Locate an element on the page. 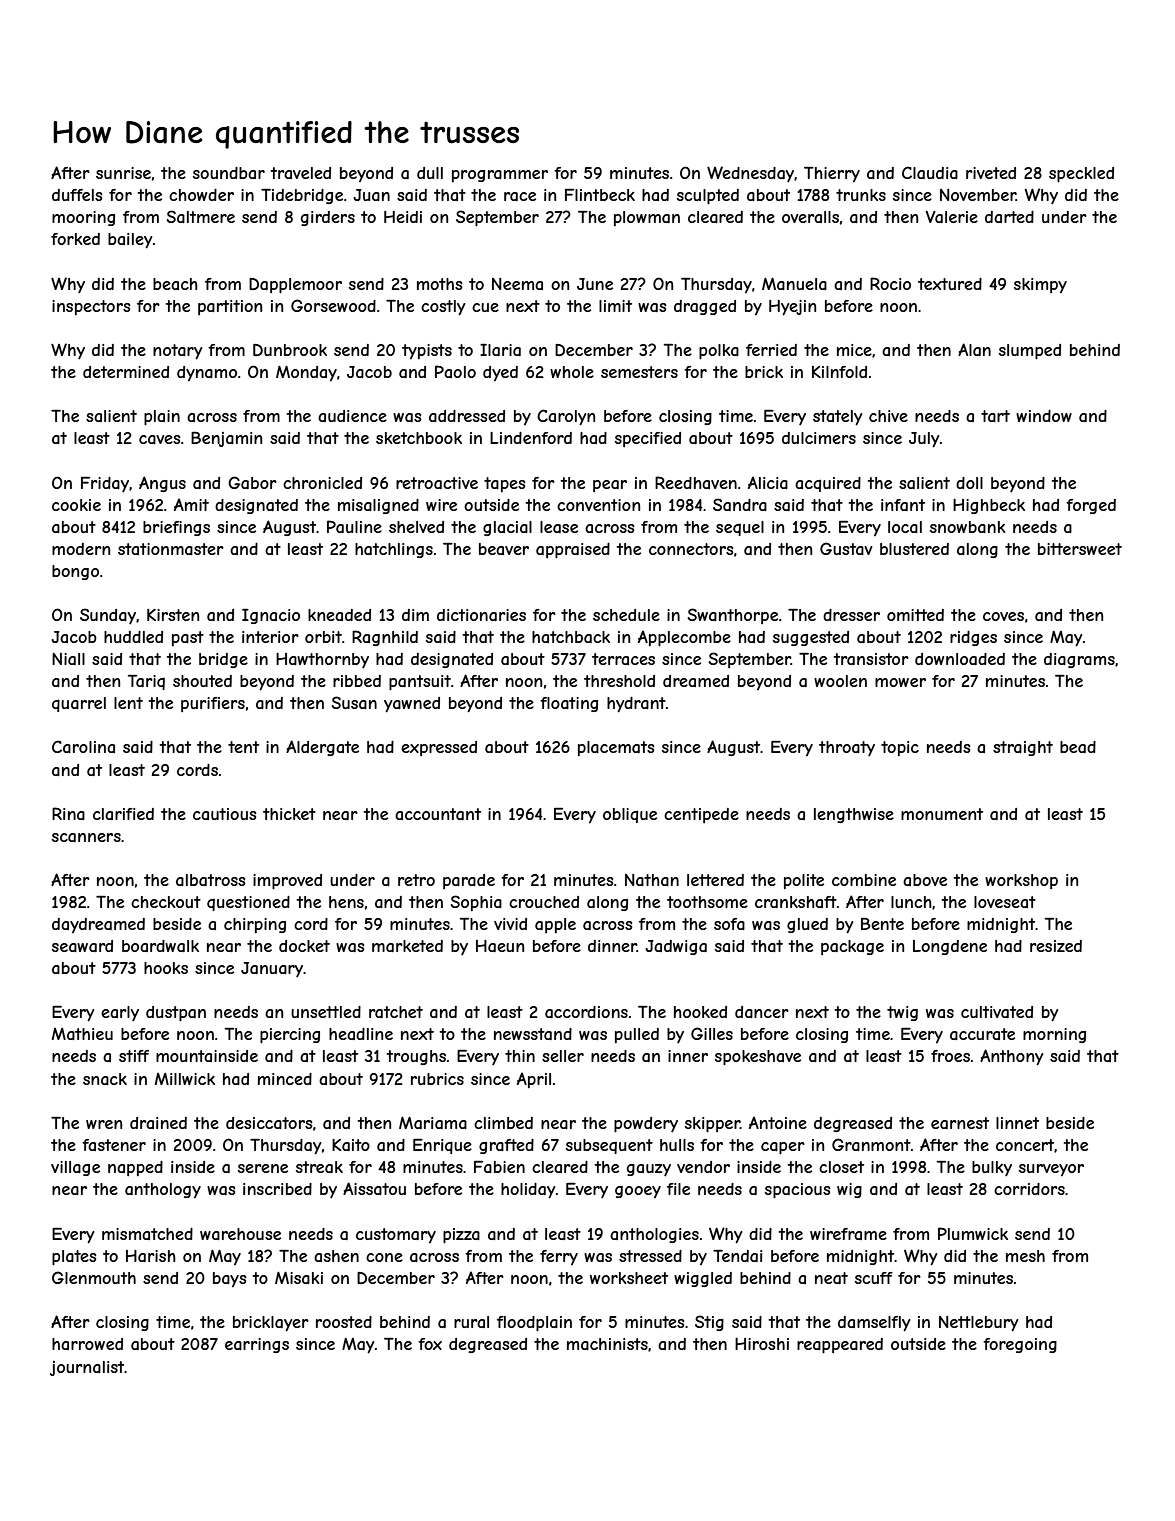  morning is located at coordinates (1054, 1035).
